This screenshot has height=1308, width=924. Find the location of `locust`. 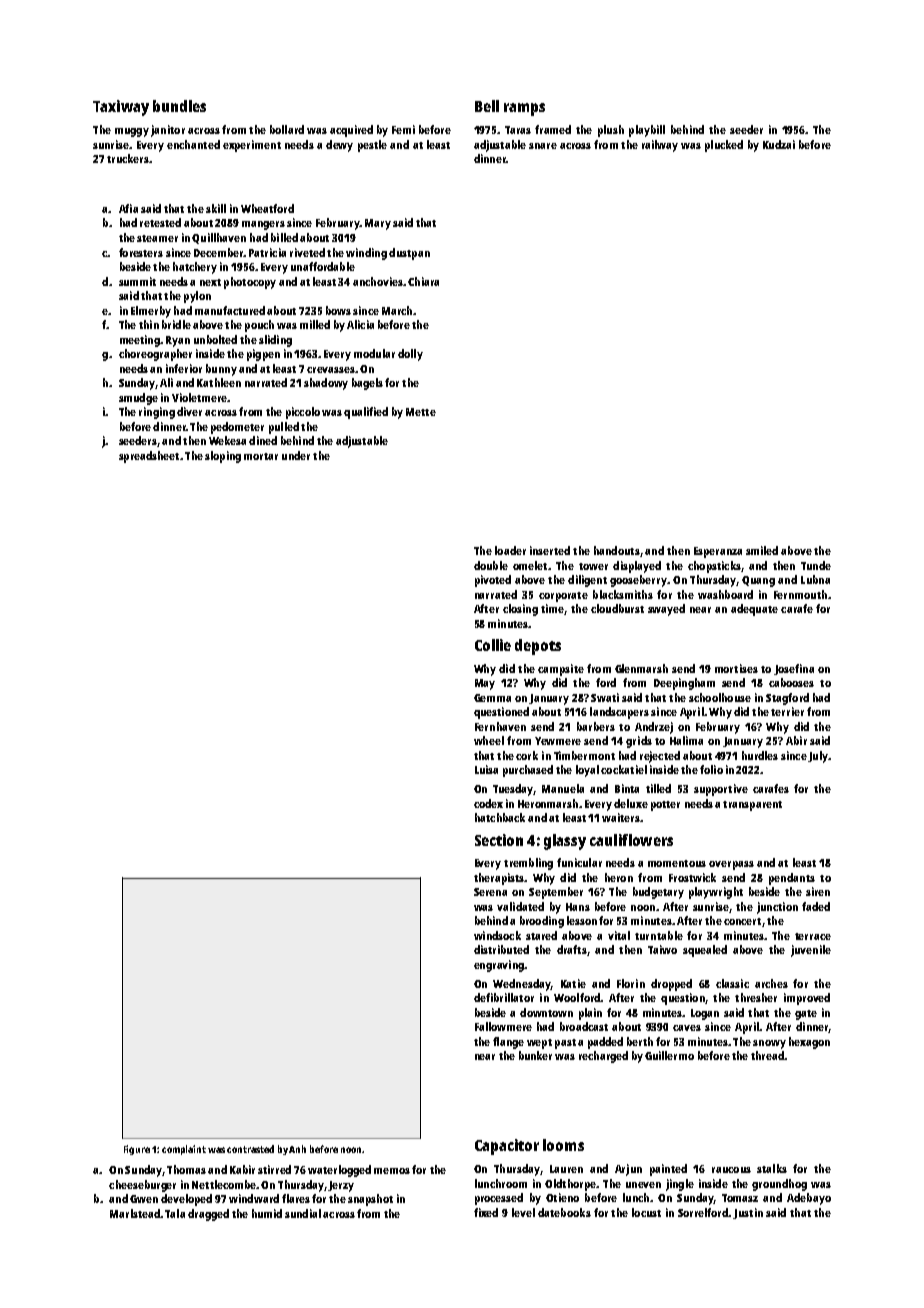

locust is located at coordinates (646, 1212).
